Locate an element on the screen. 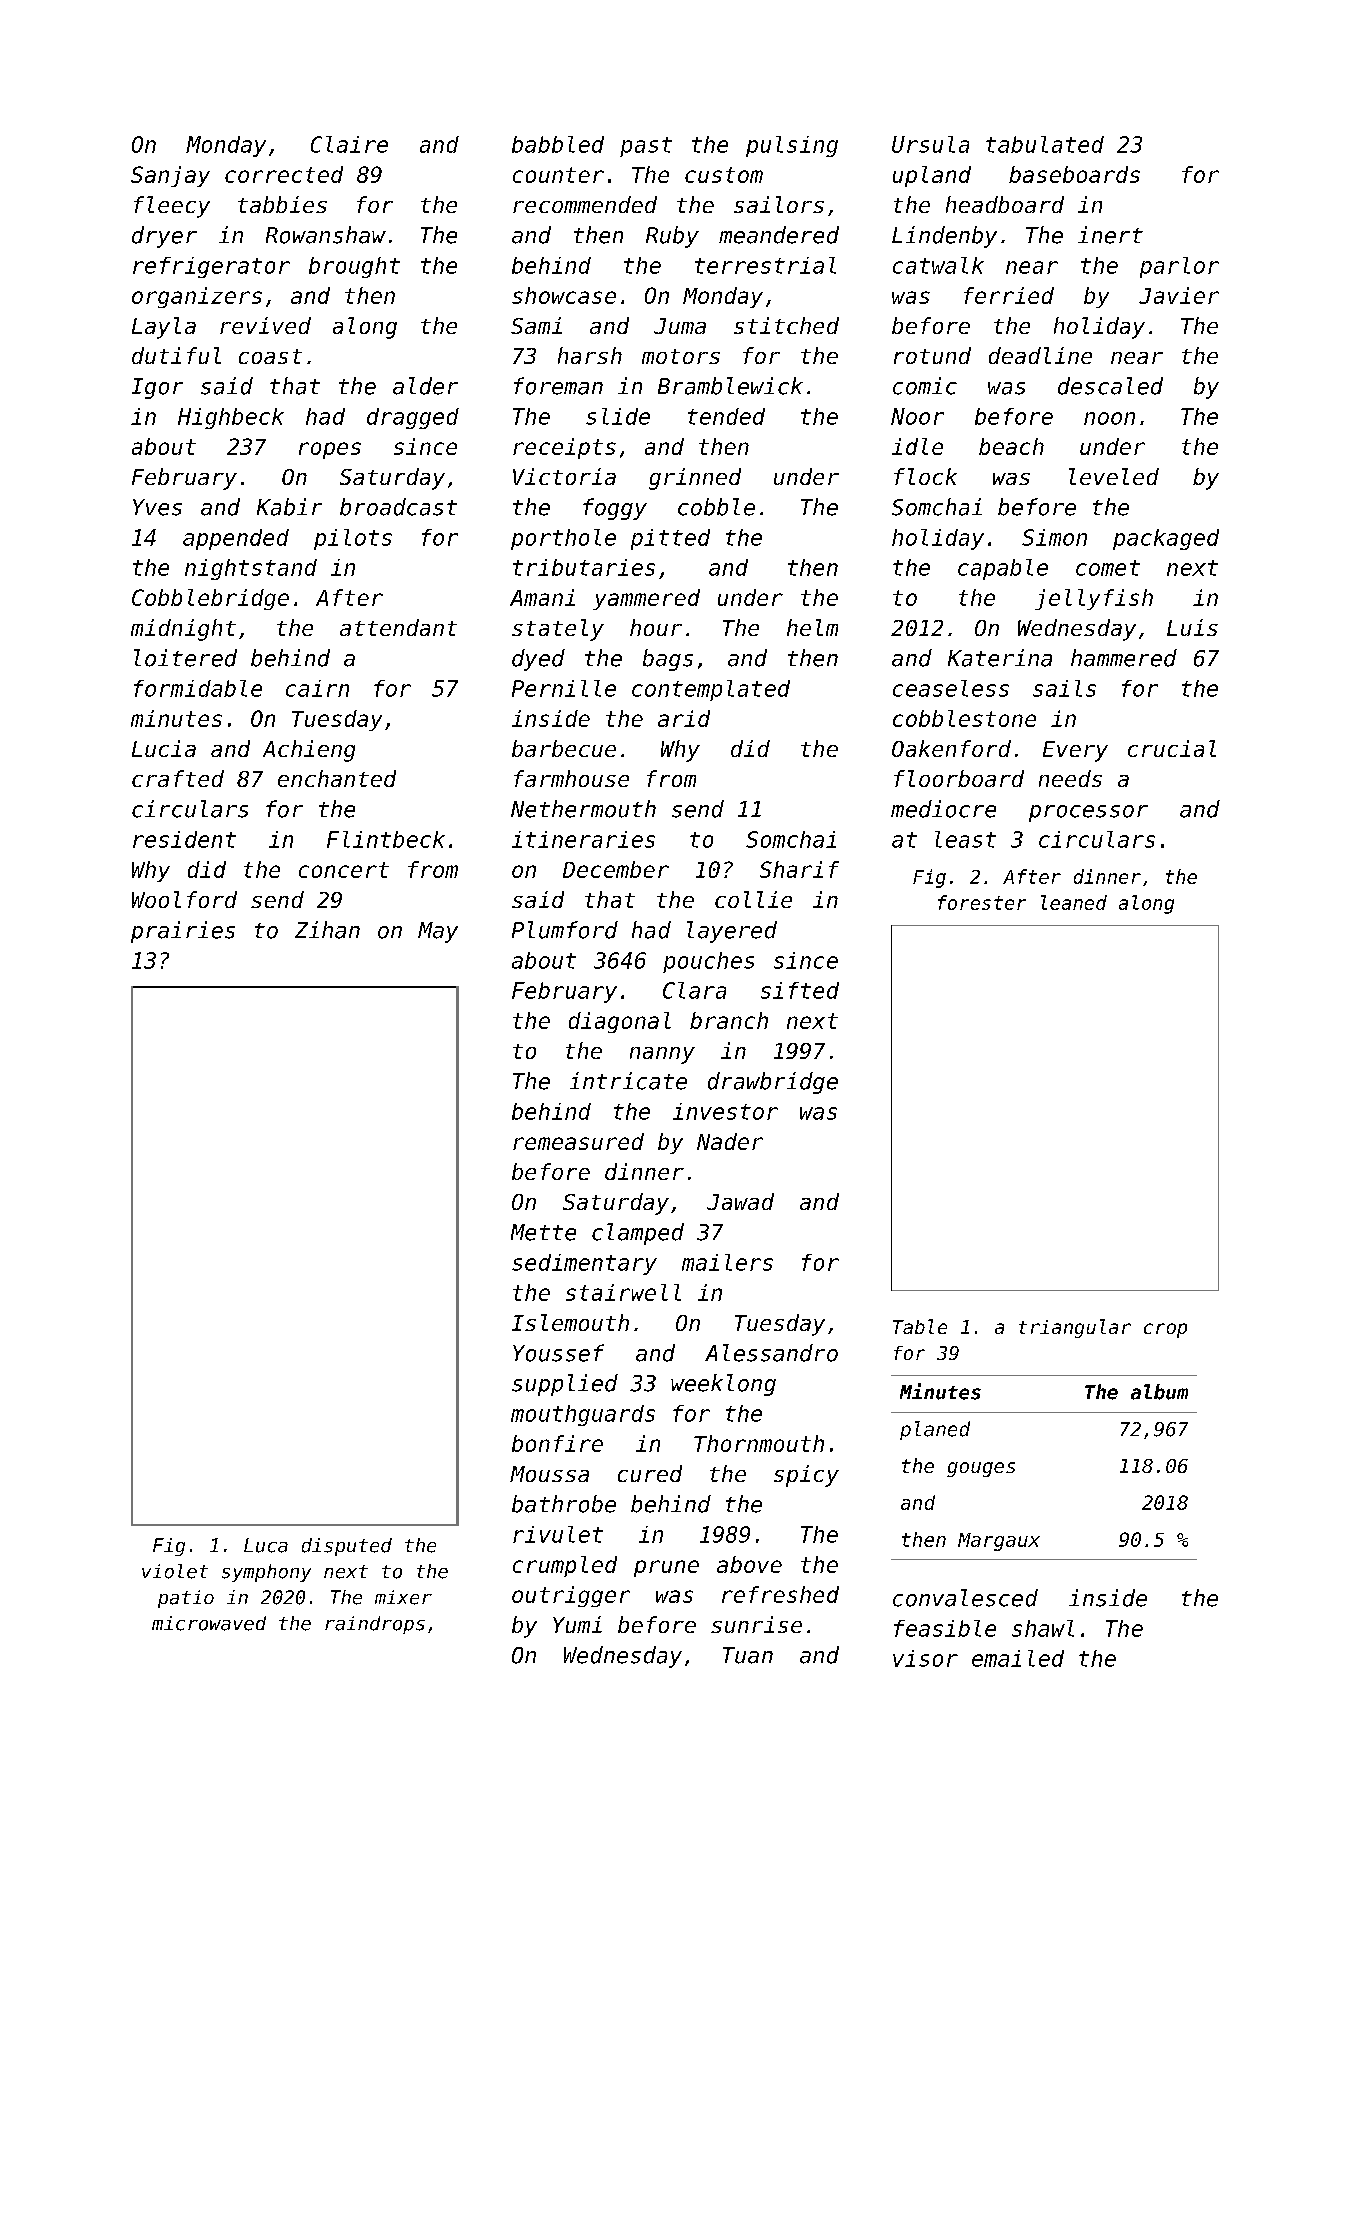 The width and height of the screenshot is (1350, 2223). Yves is located at coordinates (157, 507).
